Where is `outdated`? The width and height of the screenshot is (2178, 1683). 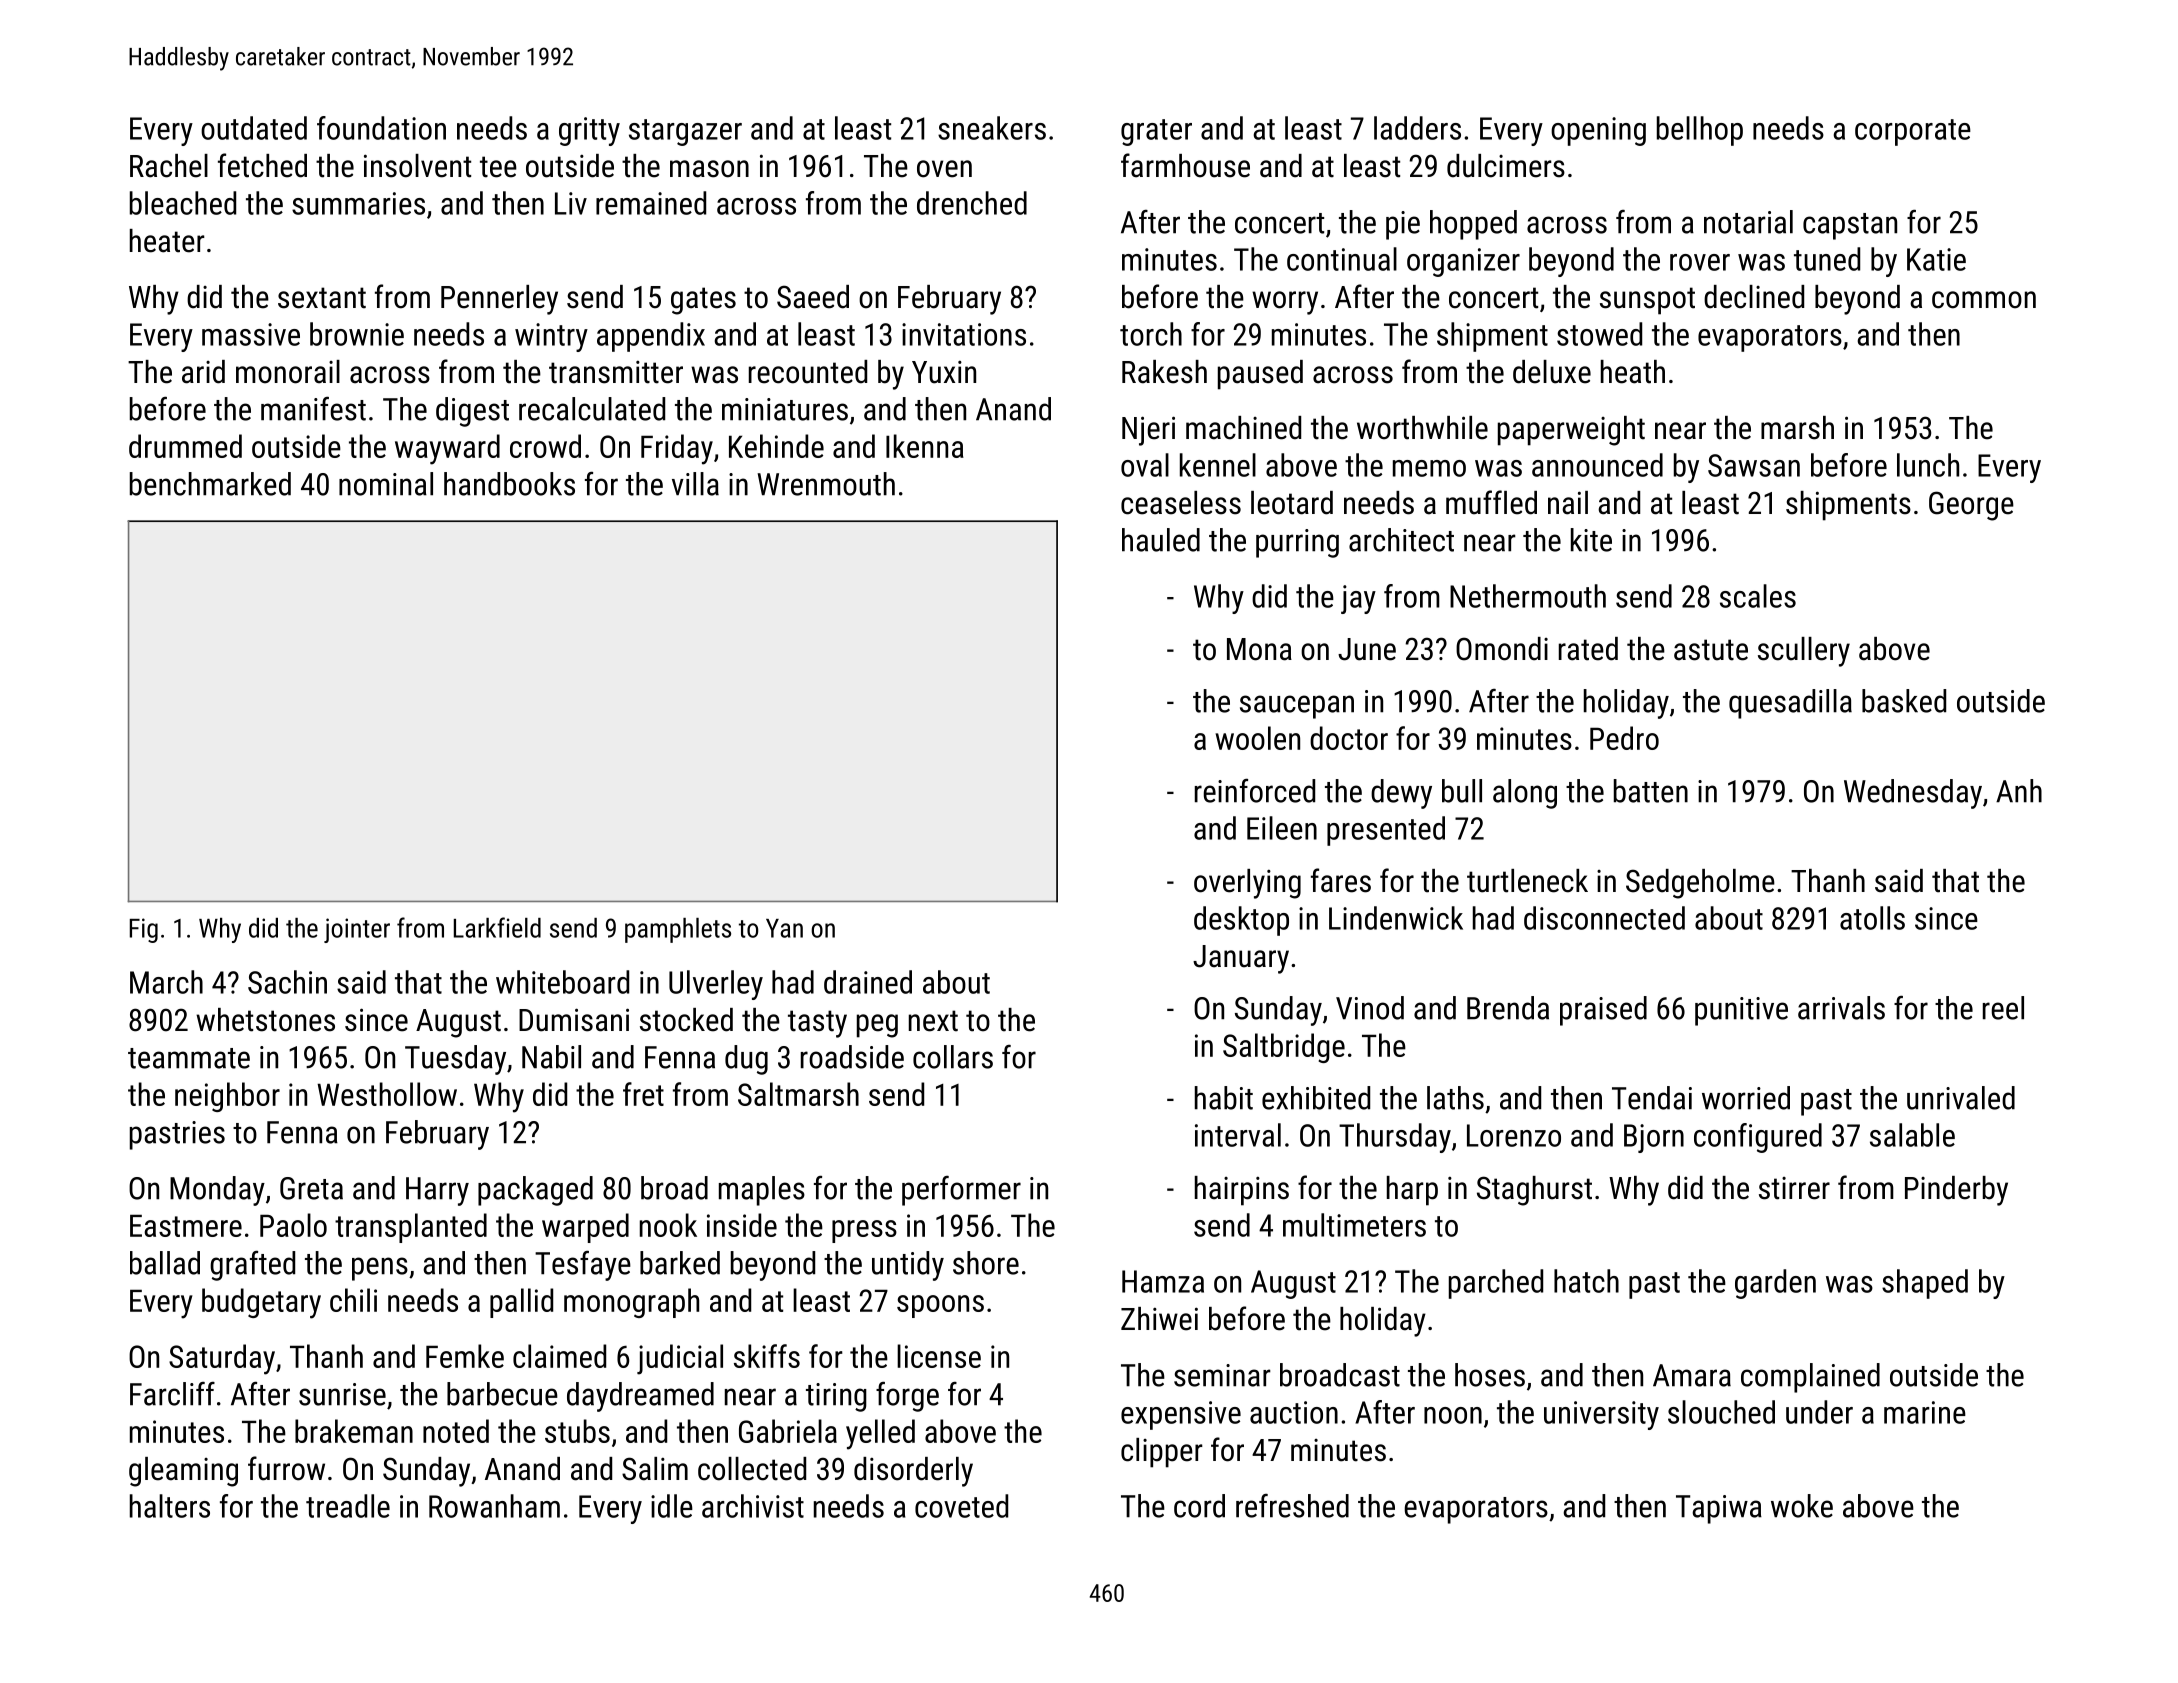 outdated is located at coordinates (254, 128).
